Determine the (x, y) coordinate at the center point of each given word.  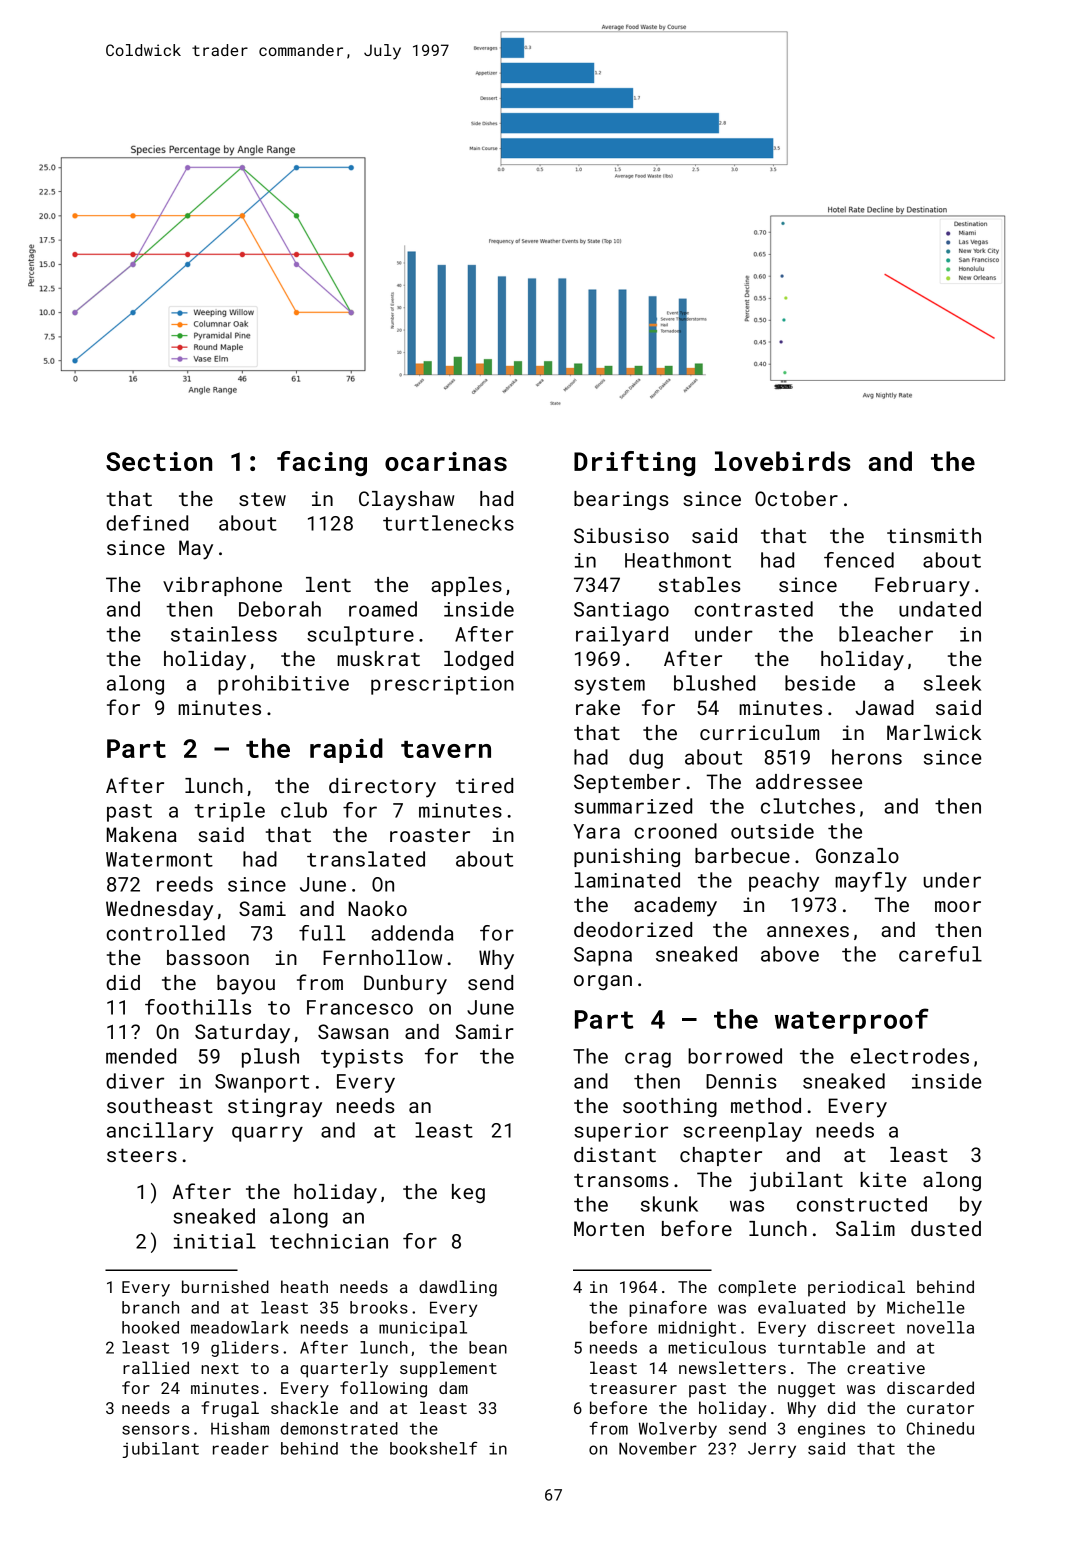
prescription (442, 685)
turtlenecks (448, 523)
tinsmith (934, 535)
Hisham (240, 1428)
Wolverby (678, 1430)
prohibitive (283, 685)
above (790, 954)
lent (328, 584)
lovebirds (783, 461)
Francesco (360, 1007)
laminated (627, 880)
